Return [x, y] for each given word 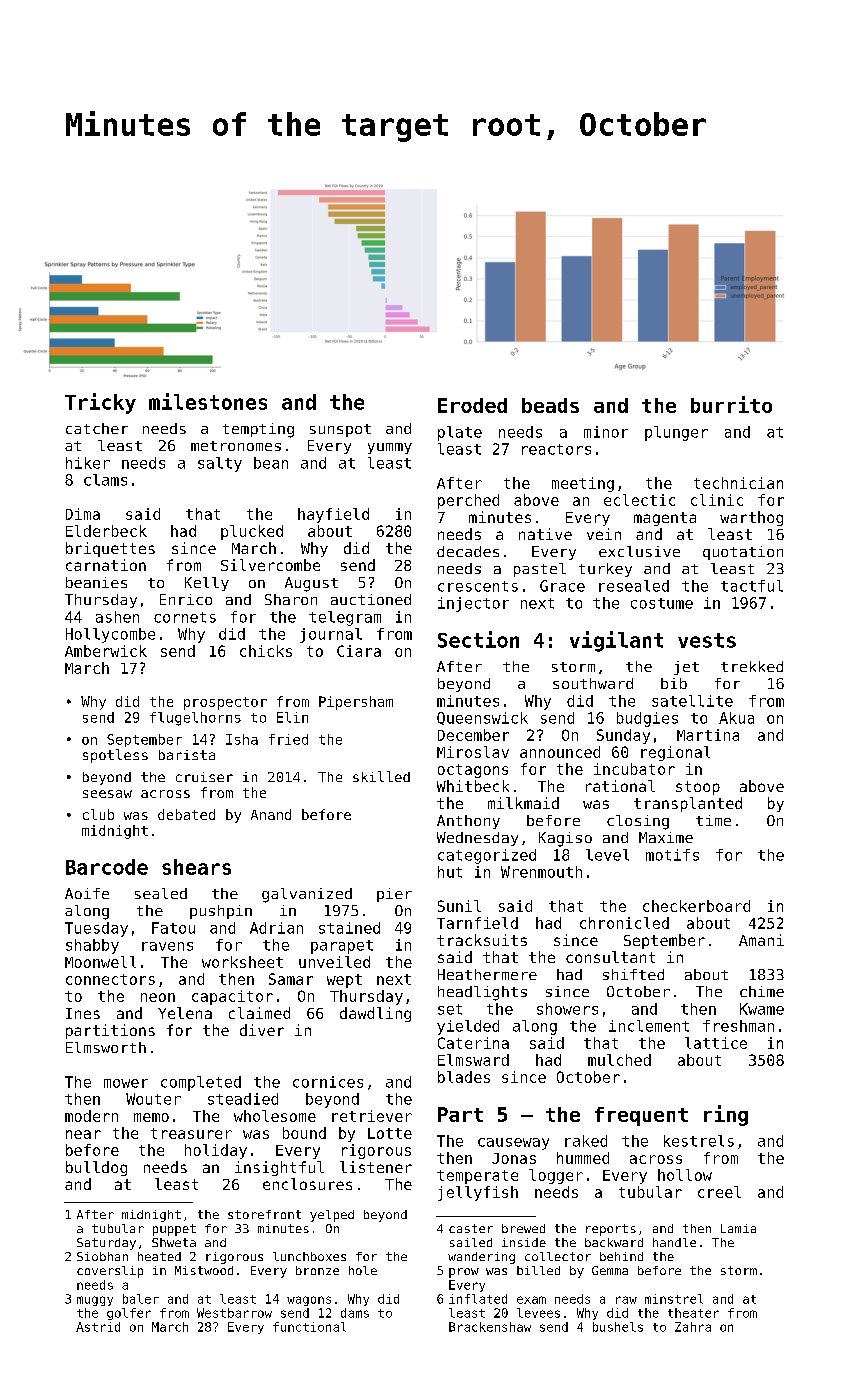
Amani [761, 940]
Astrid [98, 1327]
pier [394, 895]
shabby [92, 946]
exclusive [639, 551]
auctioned [371, 599]
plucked [252, 532]
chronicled [624, 923]
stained [349, 928]
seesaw [107, 794]
